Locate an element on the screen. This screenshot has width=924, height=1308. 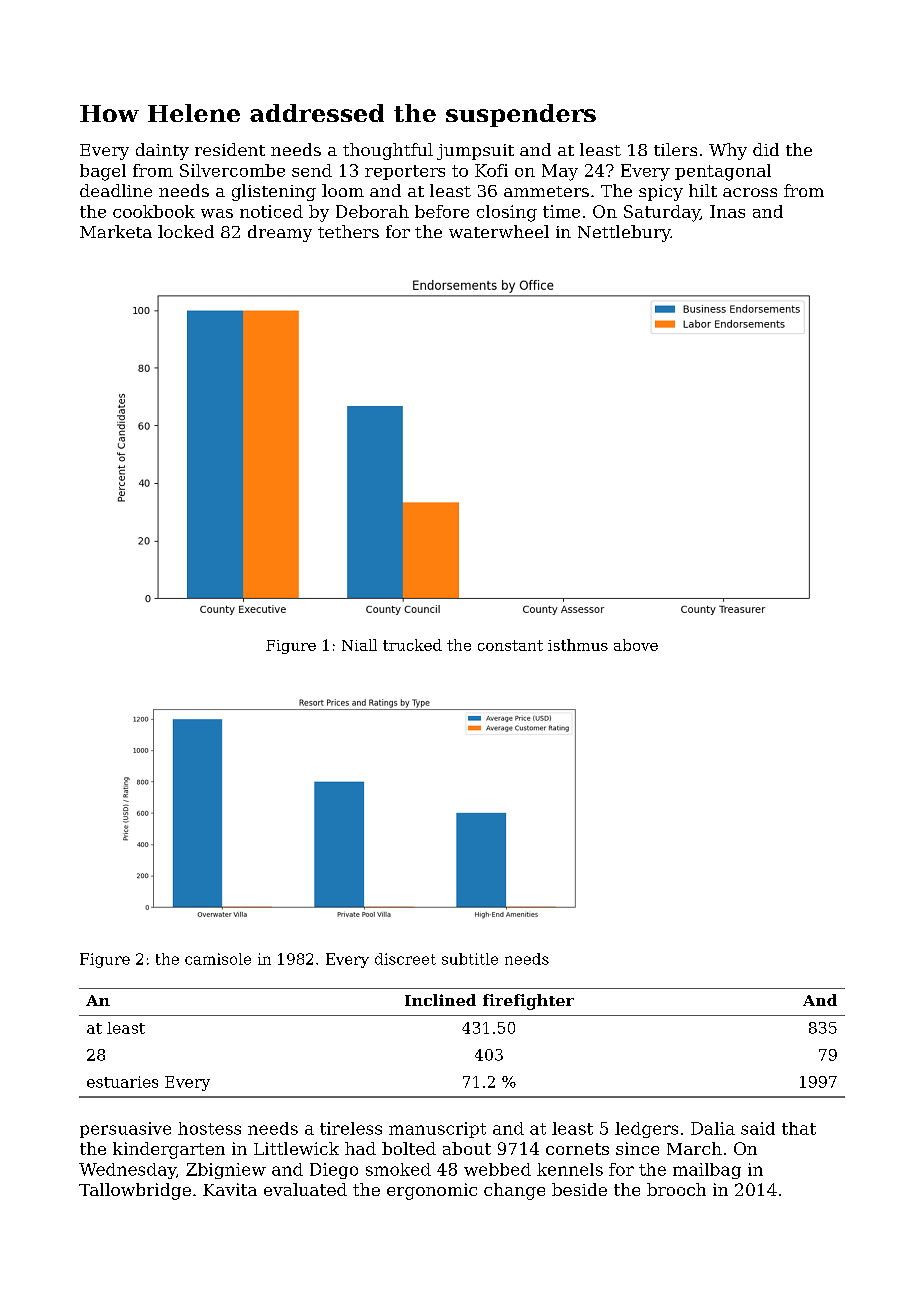
reporters is located at coordinates (405, 172).
